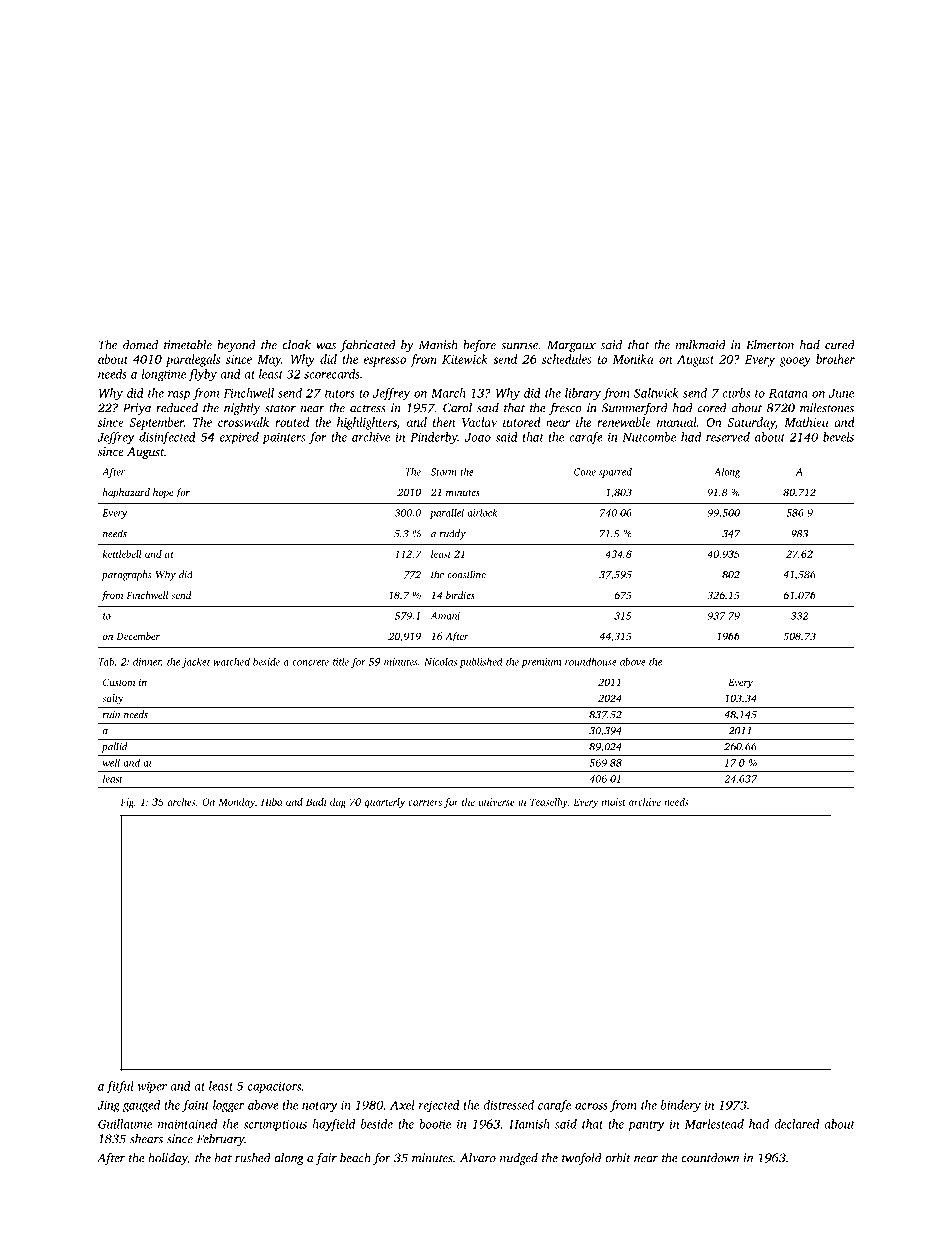 This screenshot has height=1233, width=952. Describe the element at coordinates (614, 802) in the screenshot. I see `moist` at that location.
